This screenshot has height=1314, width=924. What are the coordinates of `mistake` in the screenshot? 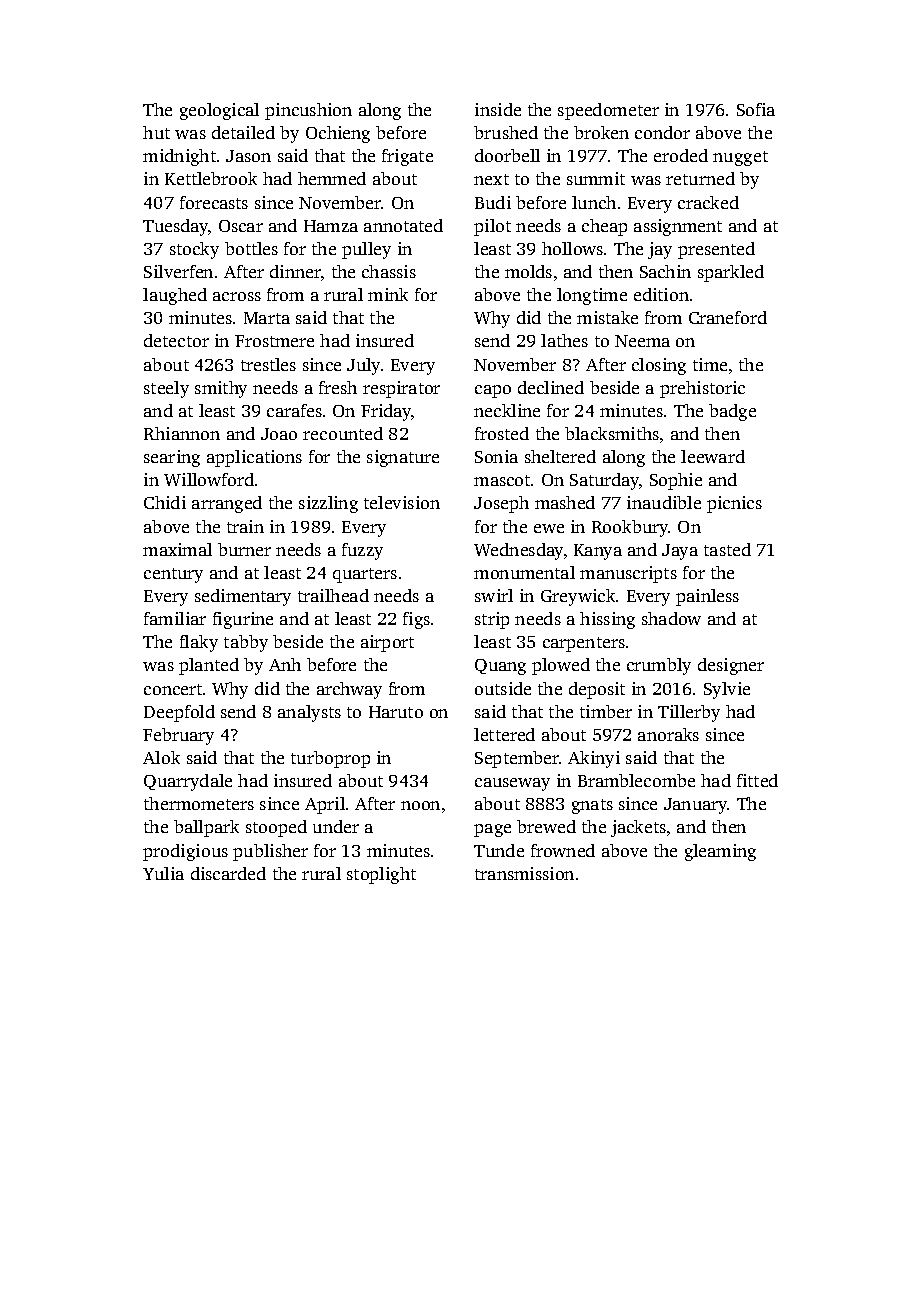 It's located at (607, 317).
